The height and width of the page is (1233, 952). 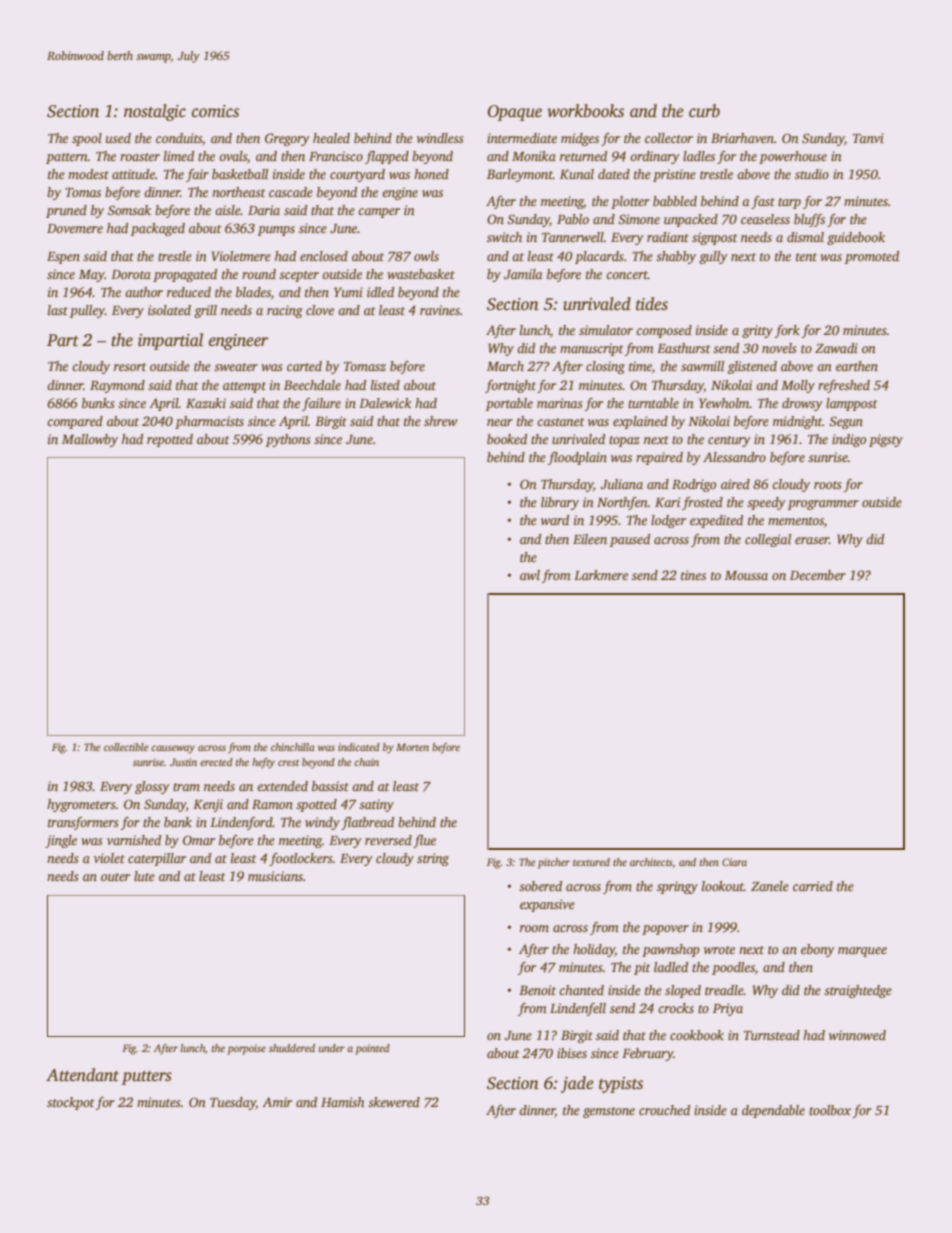 I want to click on Ciara, so click(x=734, y=862).
